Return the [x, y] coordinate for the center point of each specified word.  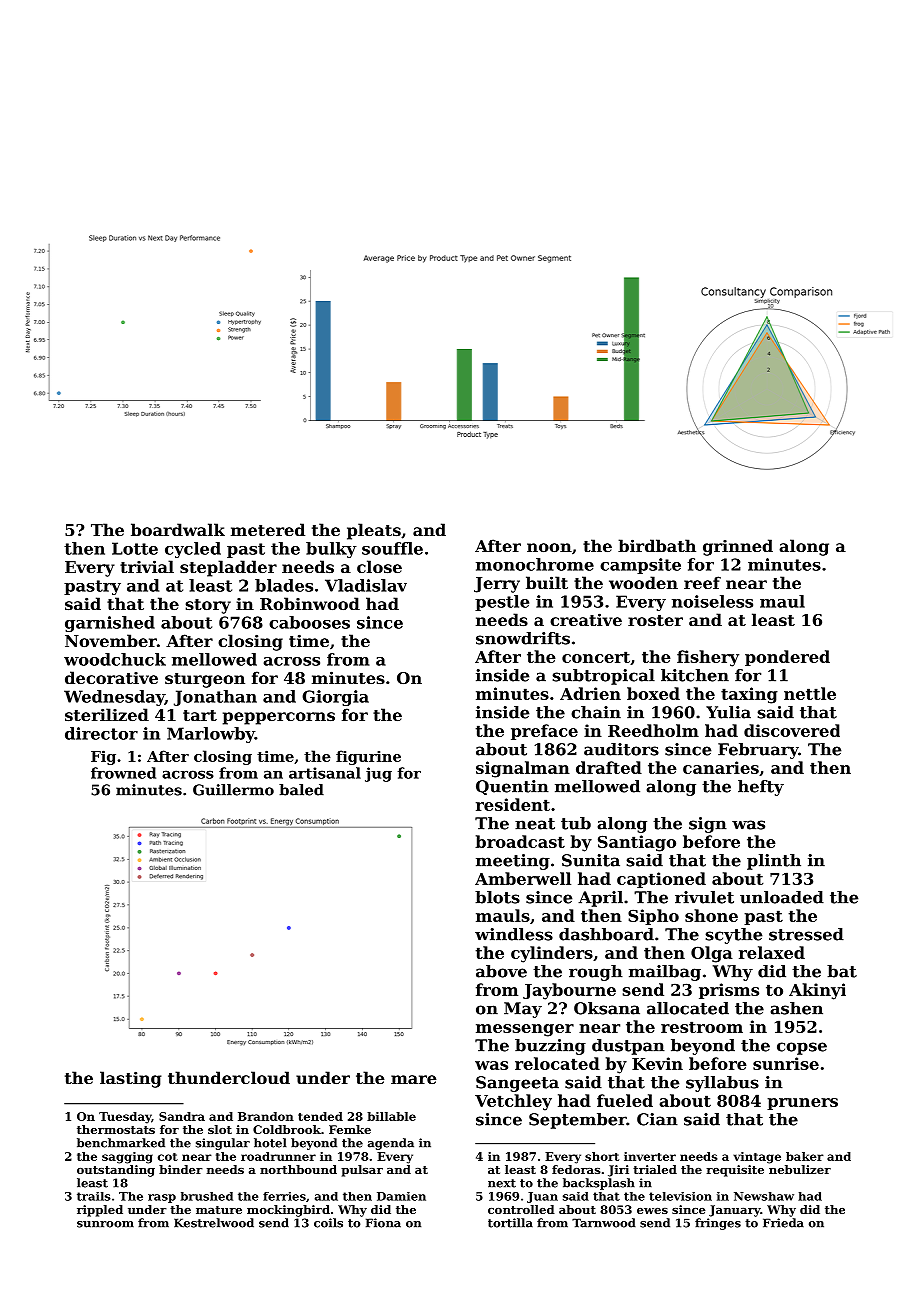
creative [586, 619]
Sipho [653, 917]
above [501, 971]
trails [94, 1196]
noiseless [712, 601]
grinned [738, 547]
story [208, 606]
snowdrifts [523, 638]
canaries [721, 767]
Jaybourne [569, 991]
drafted [609, 767]
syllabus [722, 1084]
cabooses [309, 622]
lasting [130, 1079]
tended [320, 1116]
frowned [123, 773]
